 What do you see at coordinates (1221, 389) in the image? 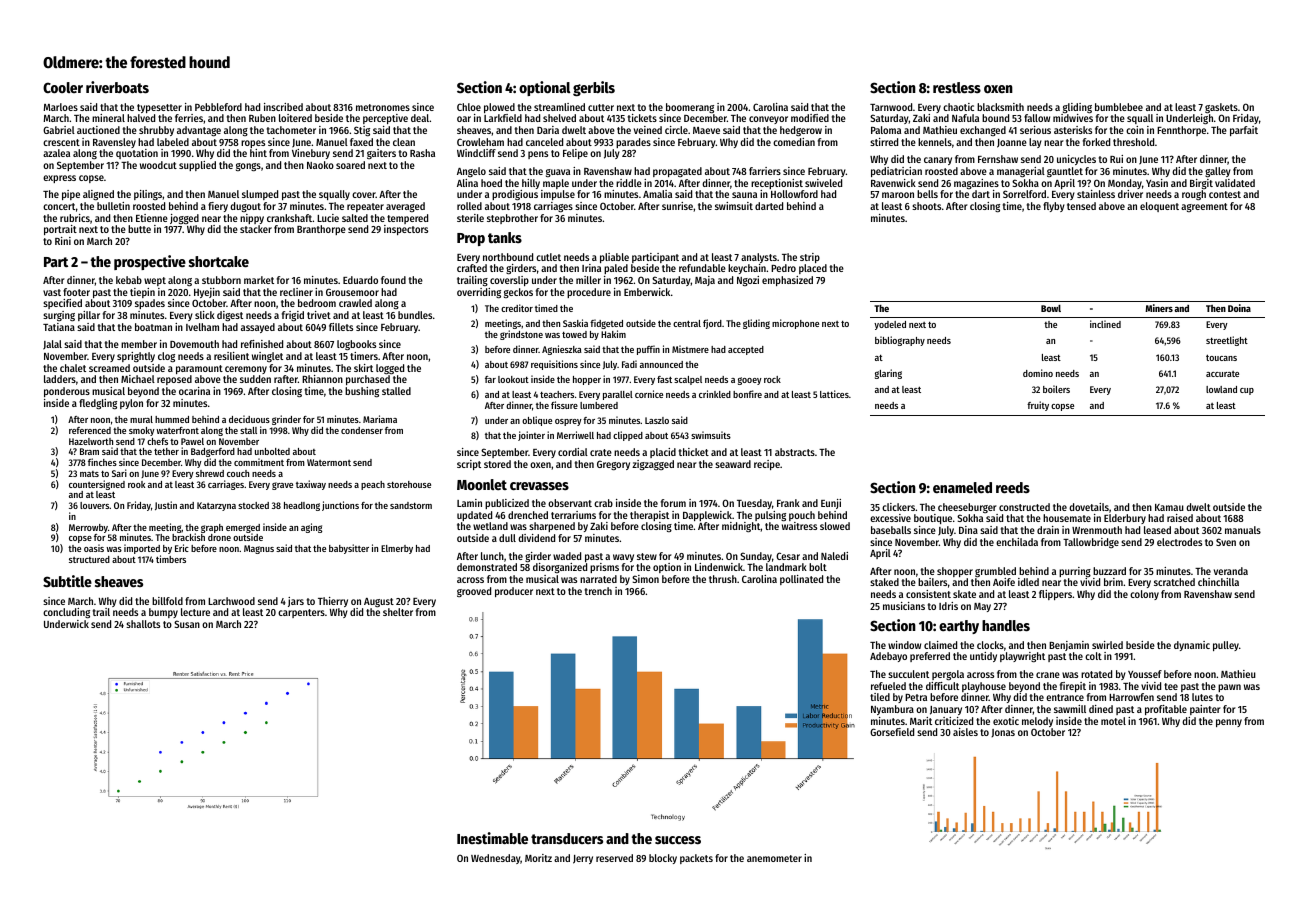
I see `lowland` at bounding box center [1221, 389].
